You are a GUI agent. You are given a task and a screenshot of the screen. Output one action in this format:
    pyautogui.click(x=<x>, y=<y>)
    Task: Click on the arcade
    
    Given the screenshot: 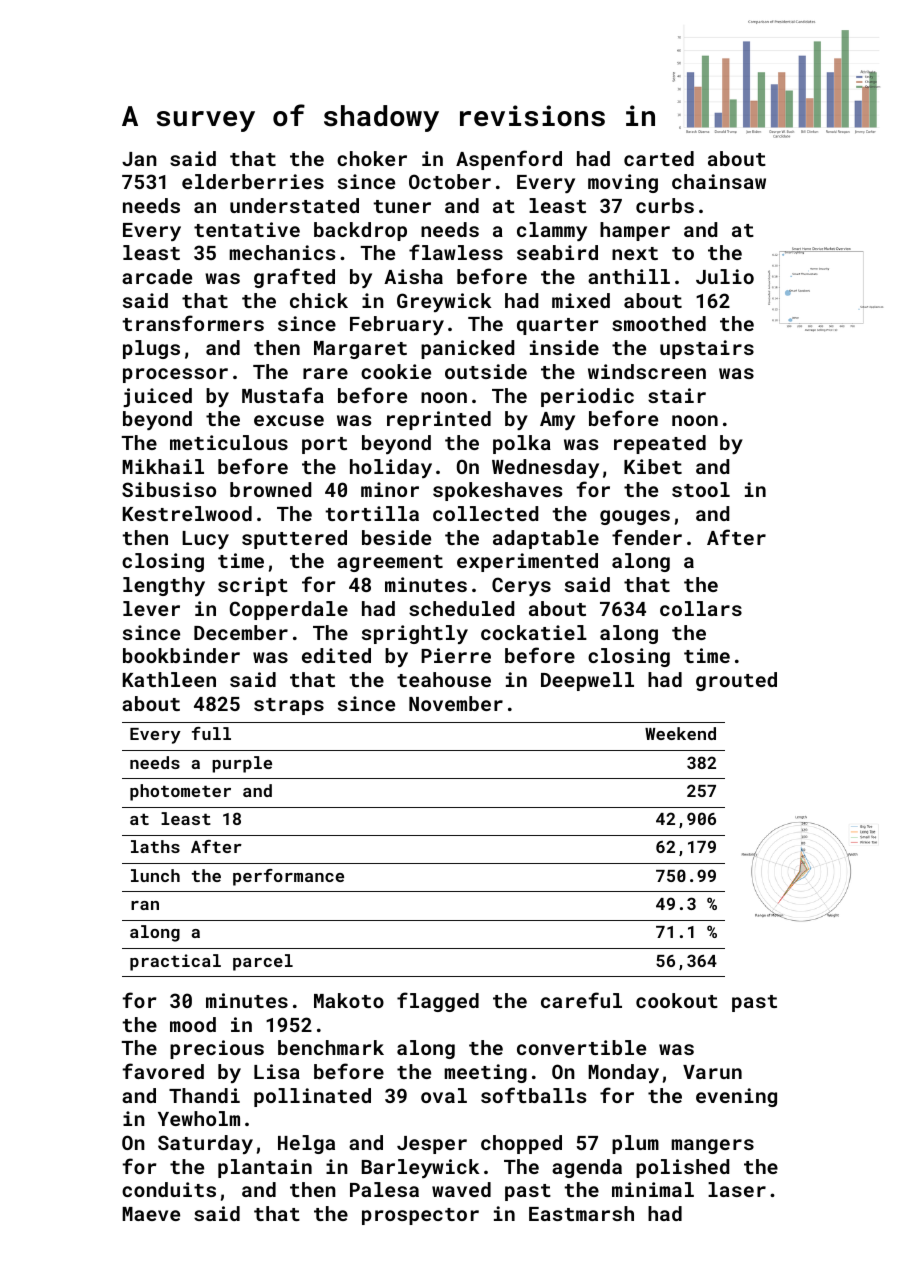 What is the action you would take?
    pyautogui.click(x=157, y=276)
